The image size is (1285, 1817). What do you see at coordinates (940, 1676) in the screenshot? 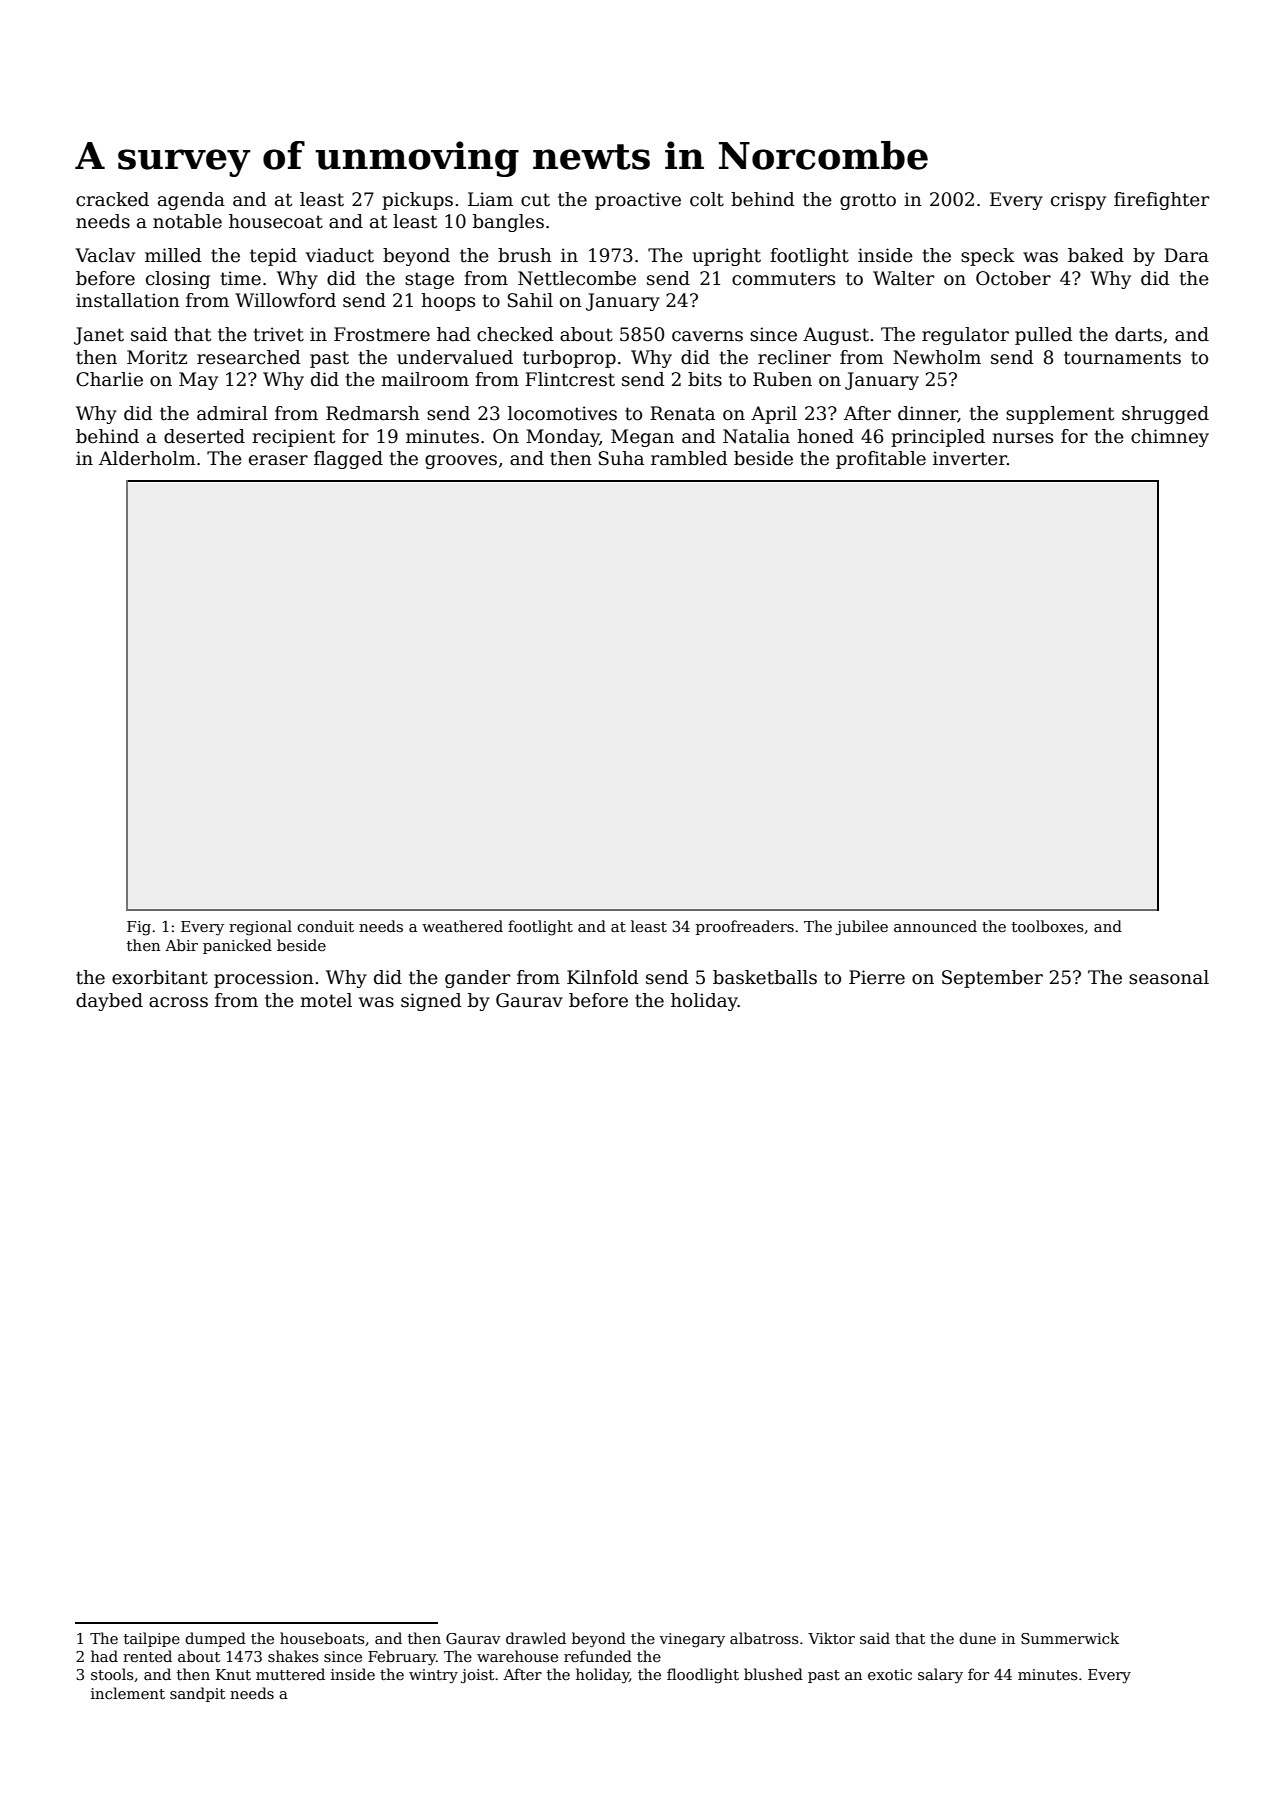
I see `salary` at bounding box center [940, 1676].
